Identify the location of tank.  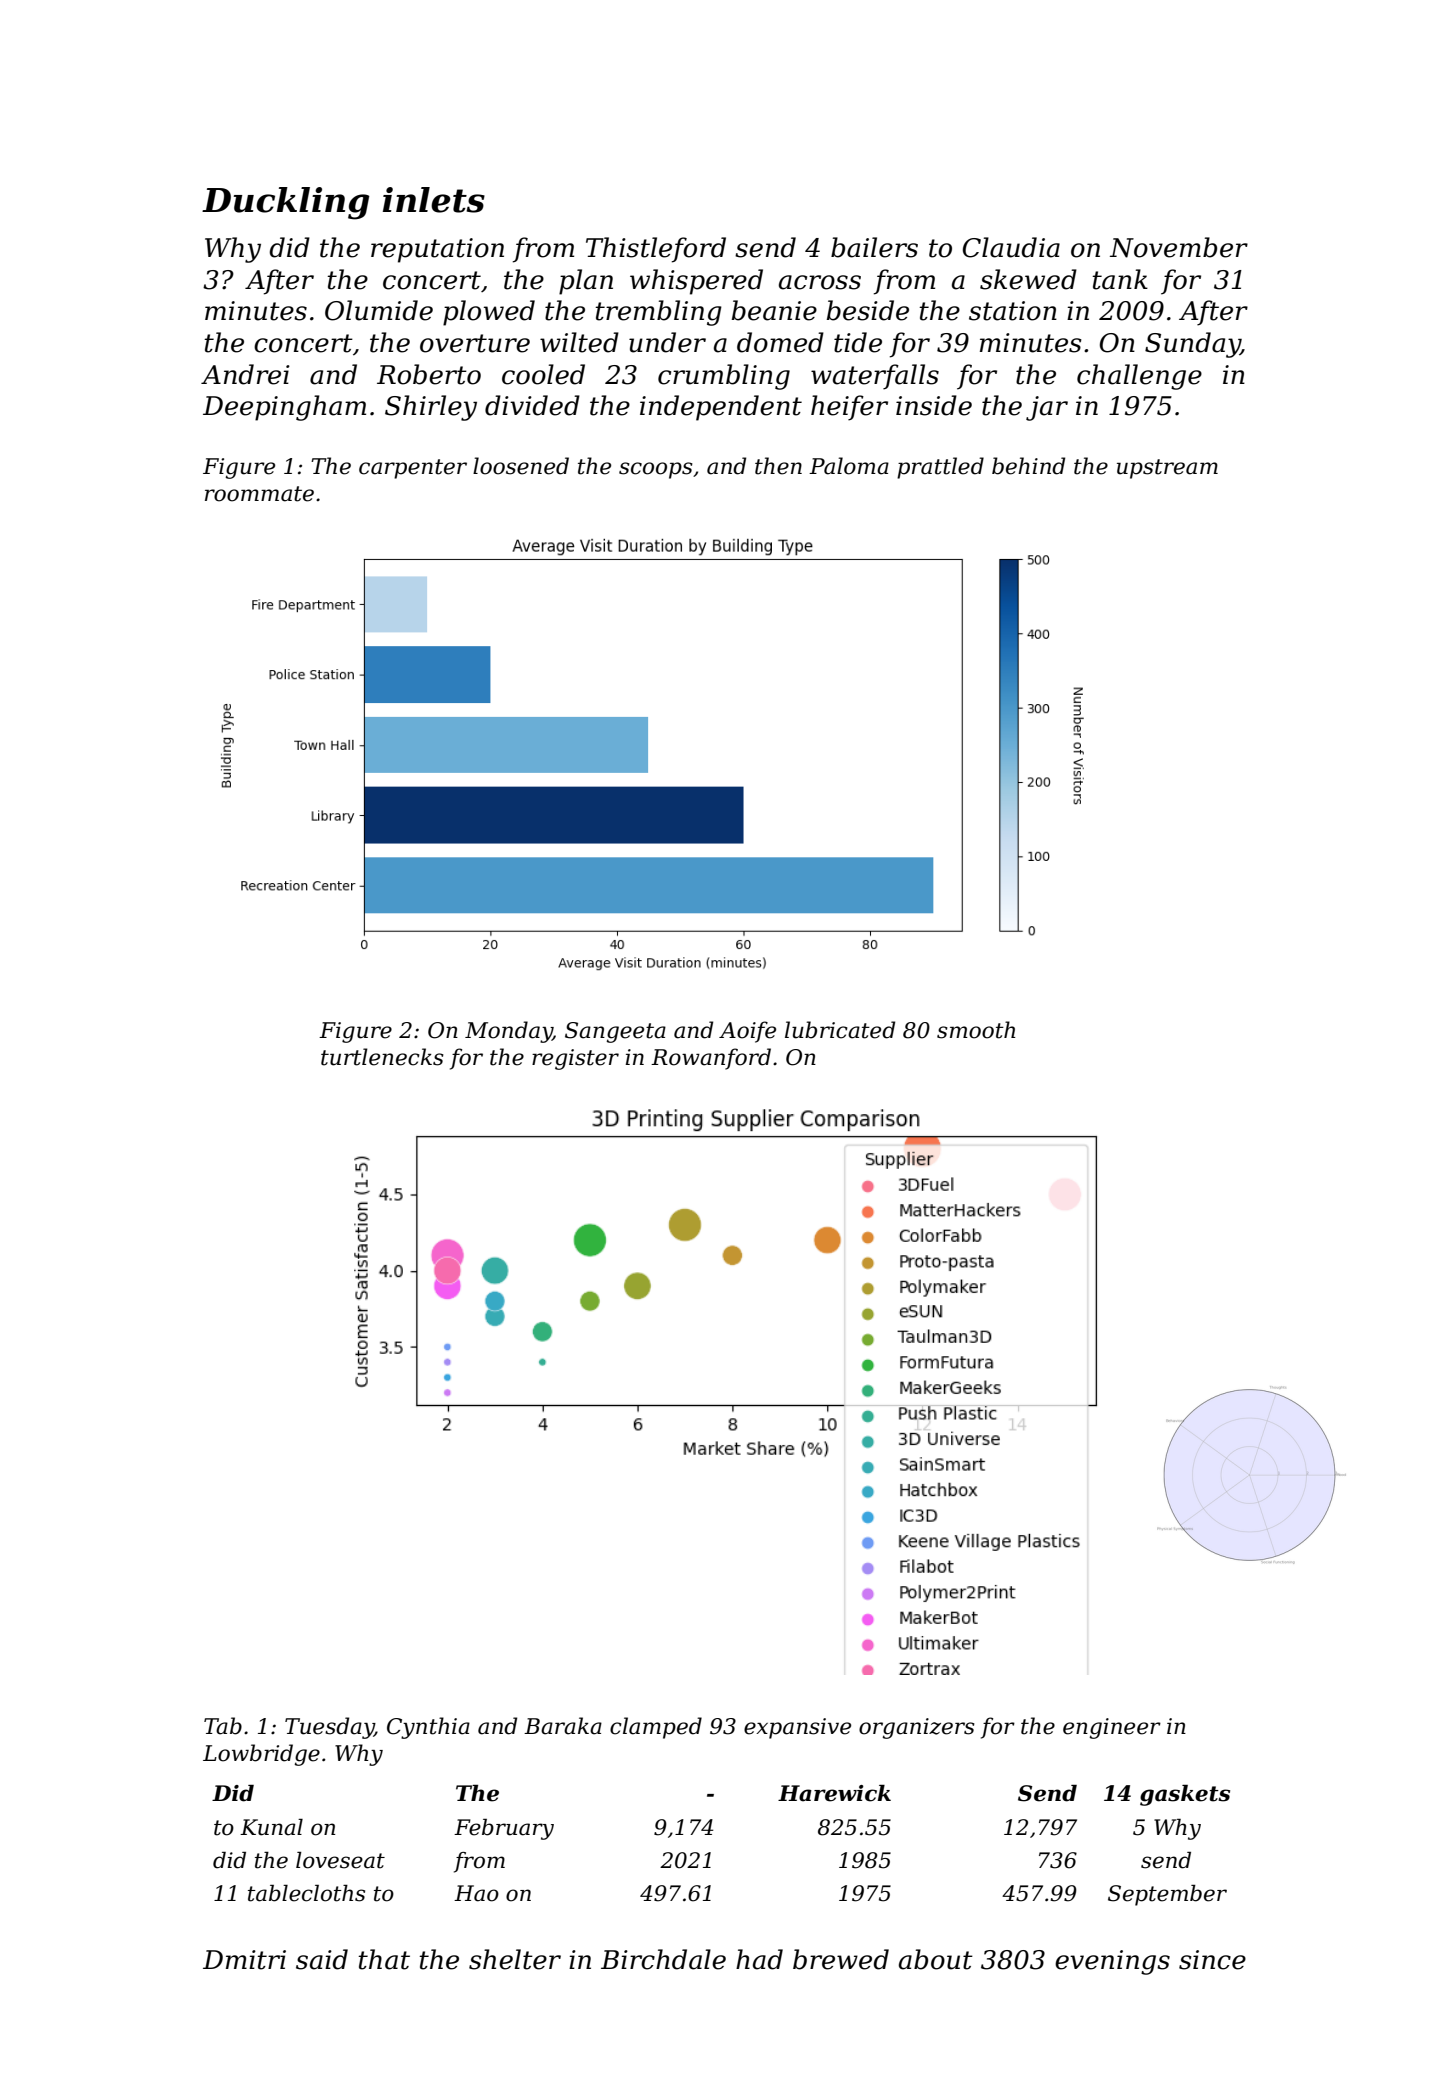
(1120, 279).
